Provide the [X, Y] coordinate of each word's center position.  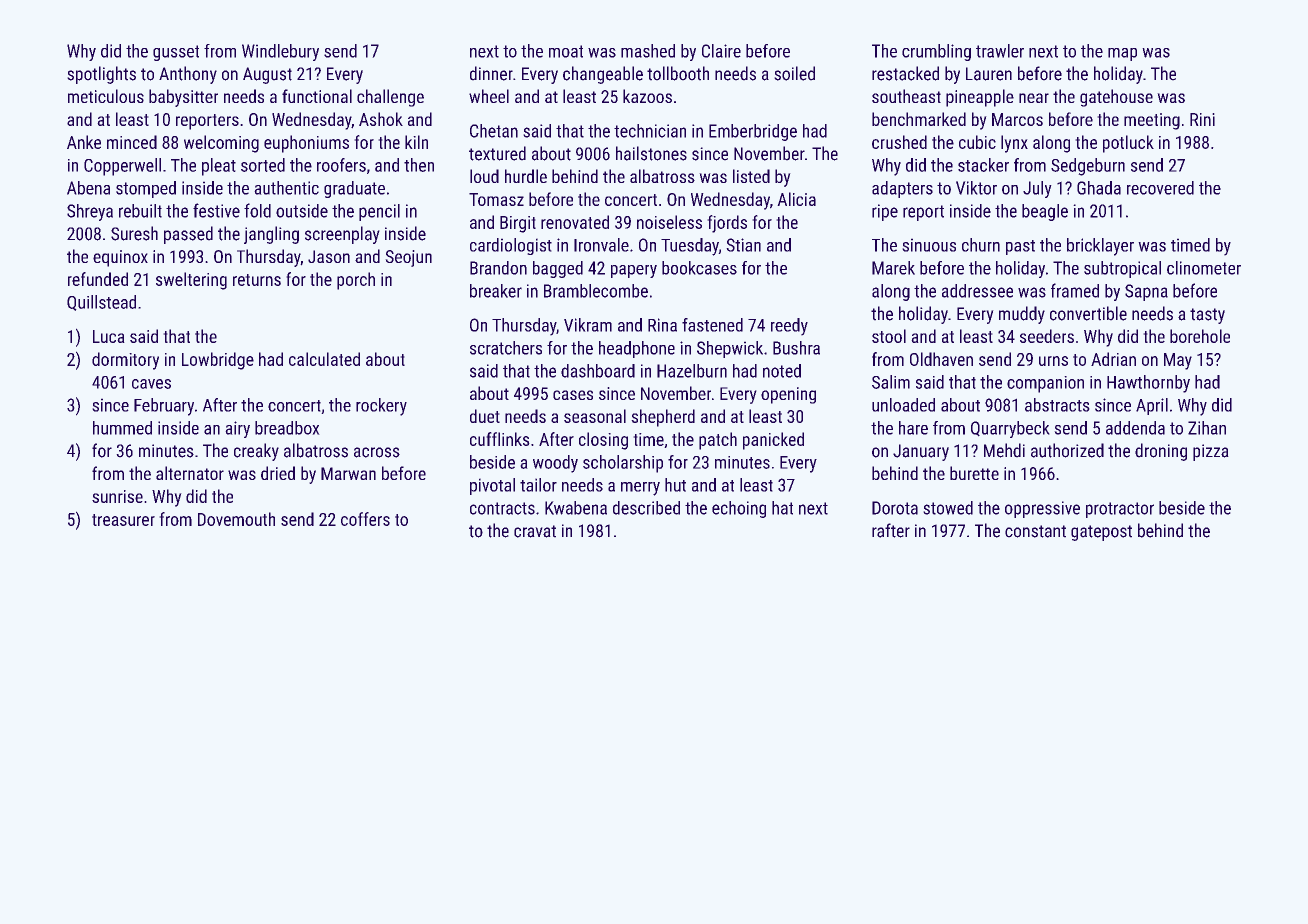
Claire [721, 51]
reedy [789, 327]
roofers [341, 165]
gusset [176, 53]
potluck [1128, 144]
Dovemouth [236, 519]
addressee [977, 291]
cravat [535, 531]
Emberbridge [753, 132]
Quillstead [101, 303]
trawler [1000, 51]
